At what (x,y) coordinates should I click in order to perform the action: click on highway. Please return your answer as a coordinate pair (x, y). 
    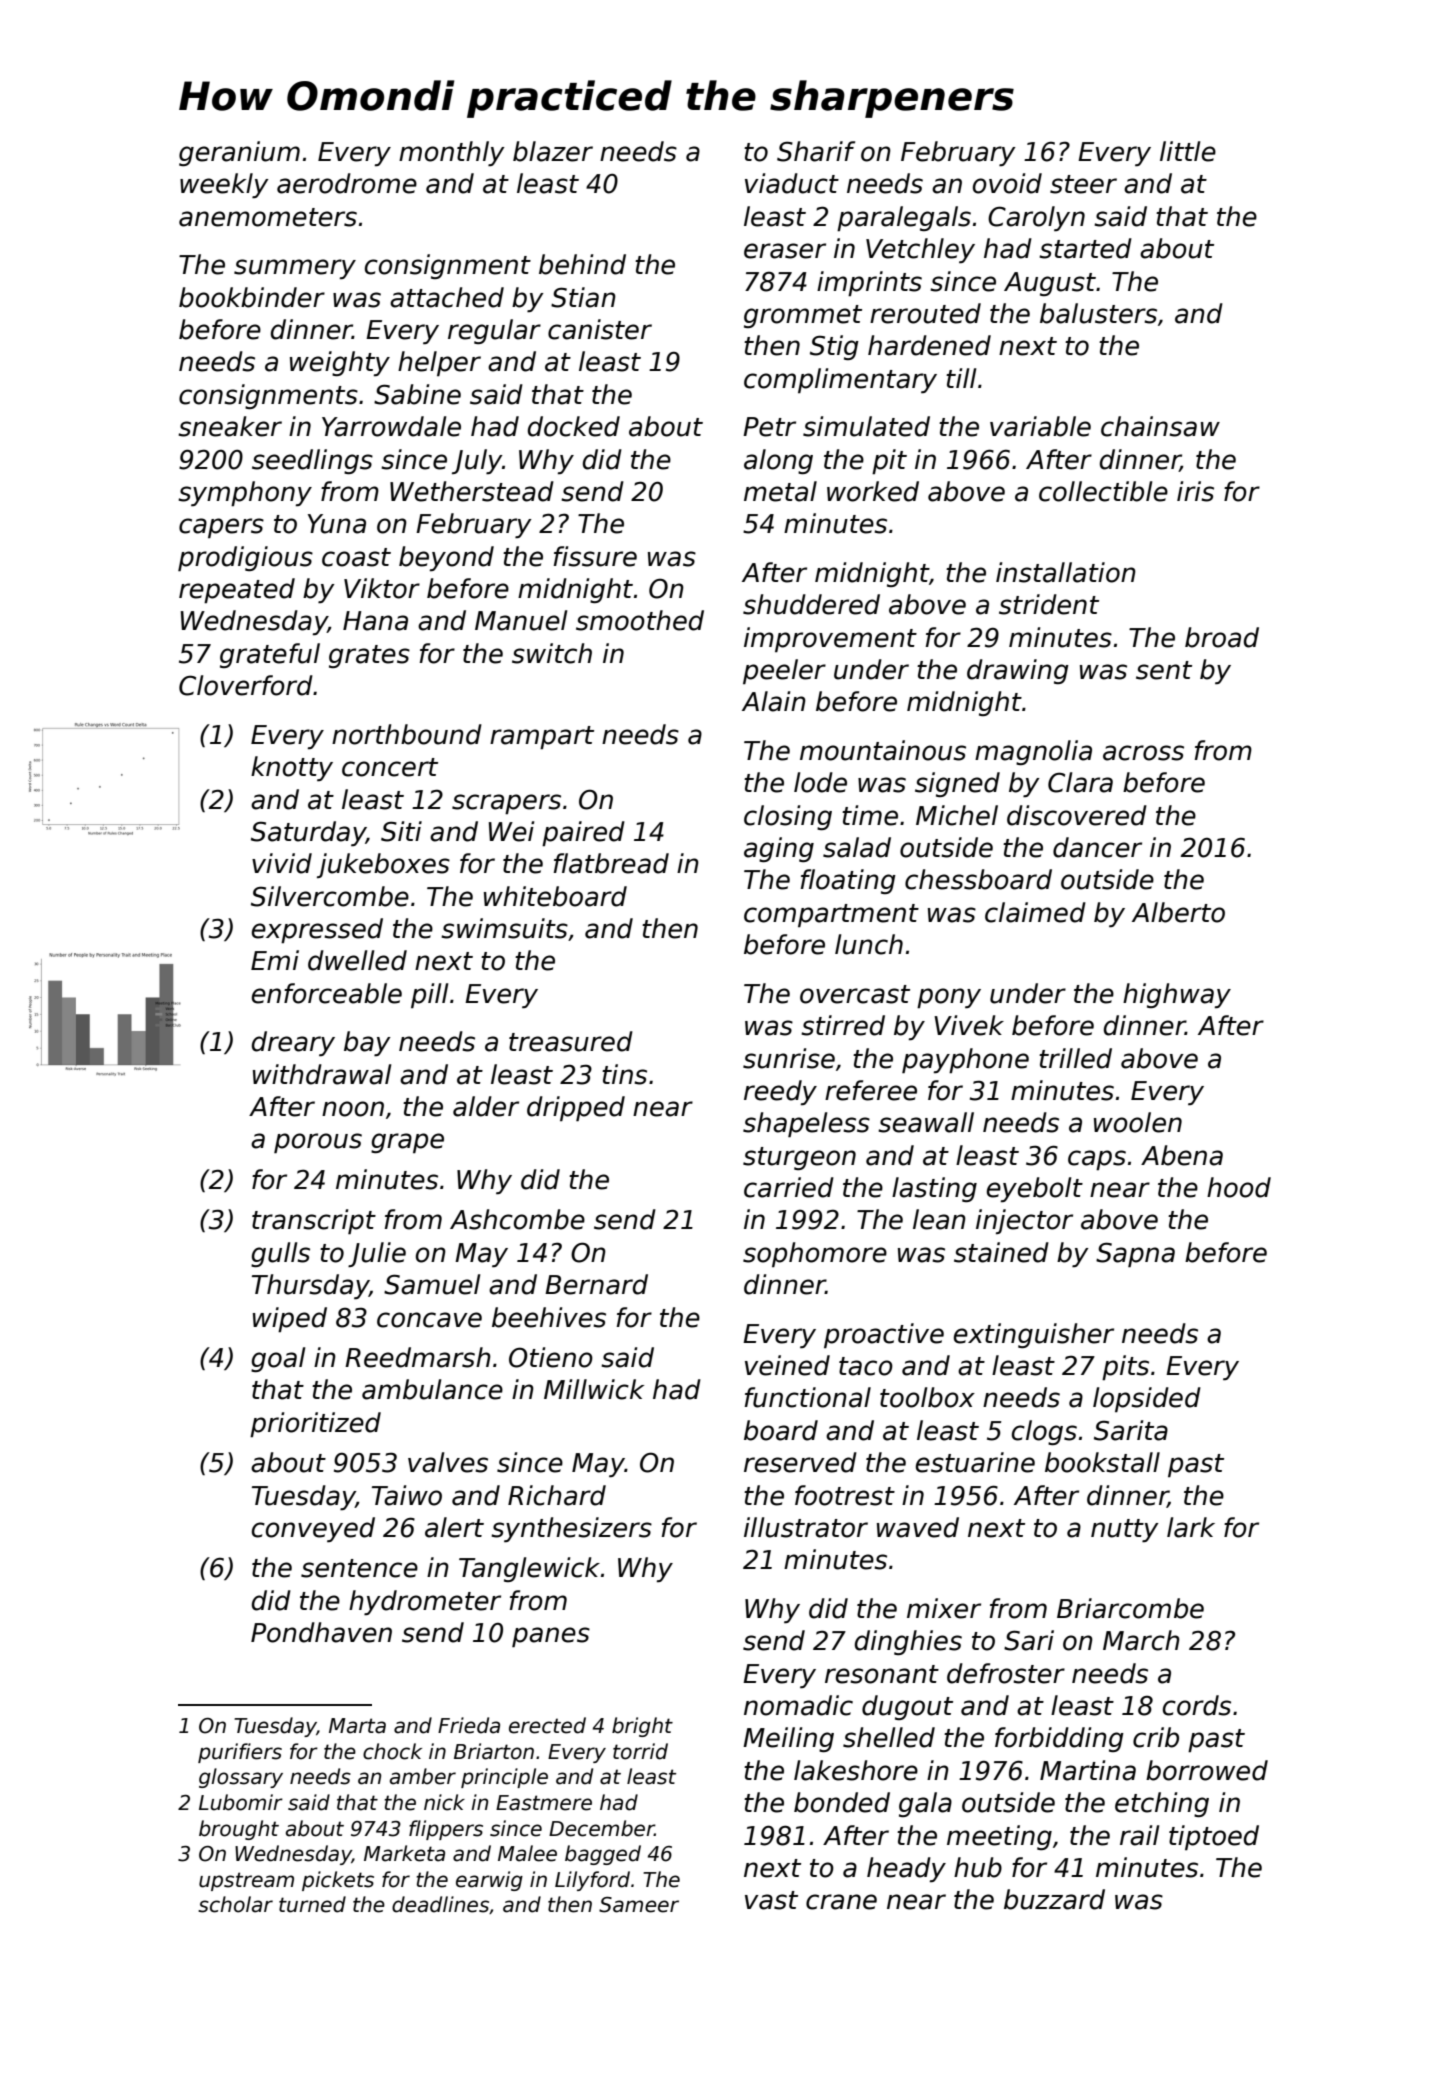
    Looking at the image, I should click on (1177, 995).
